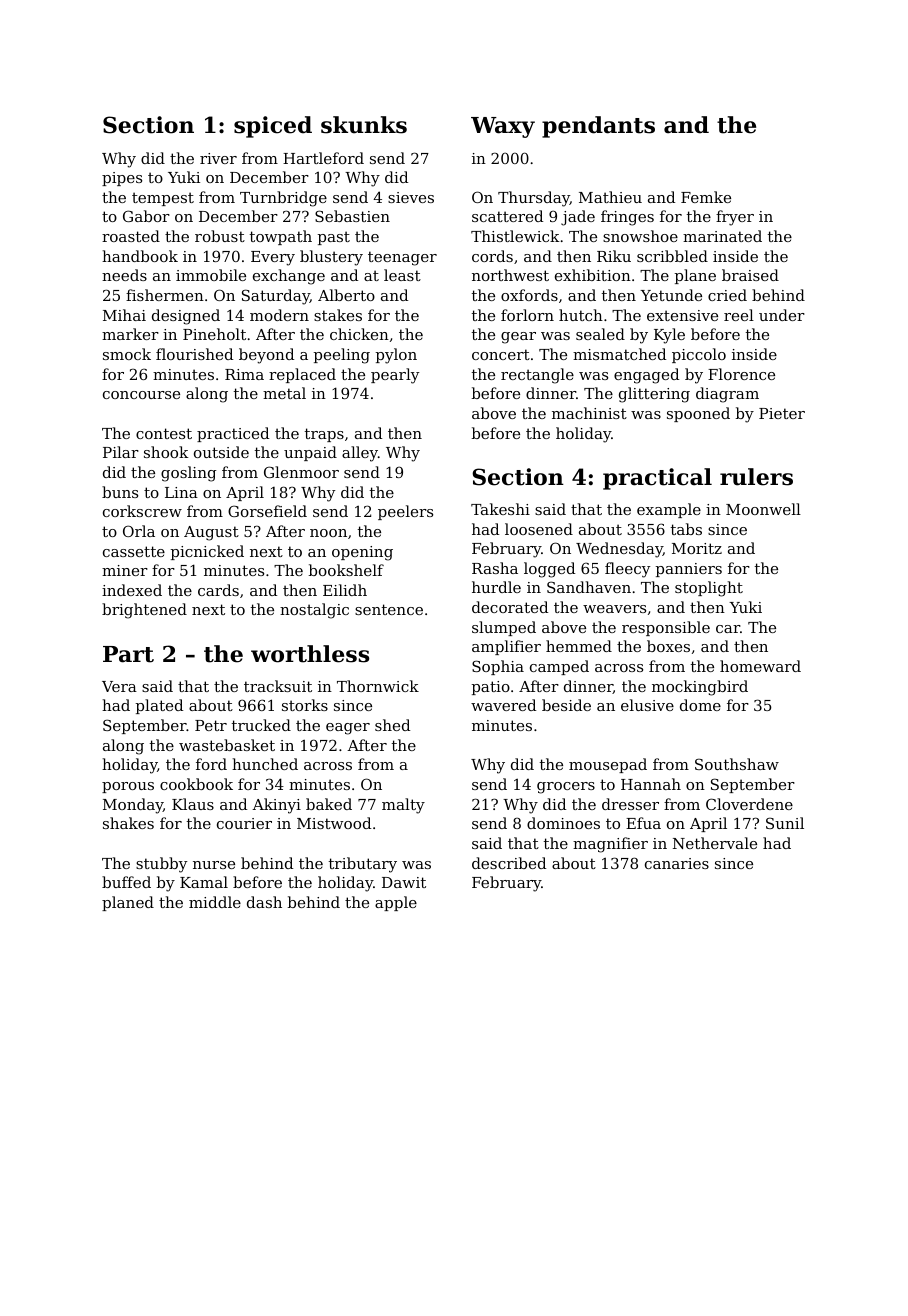  I want to click on teenager, so click(402, 258).
